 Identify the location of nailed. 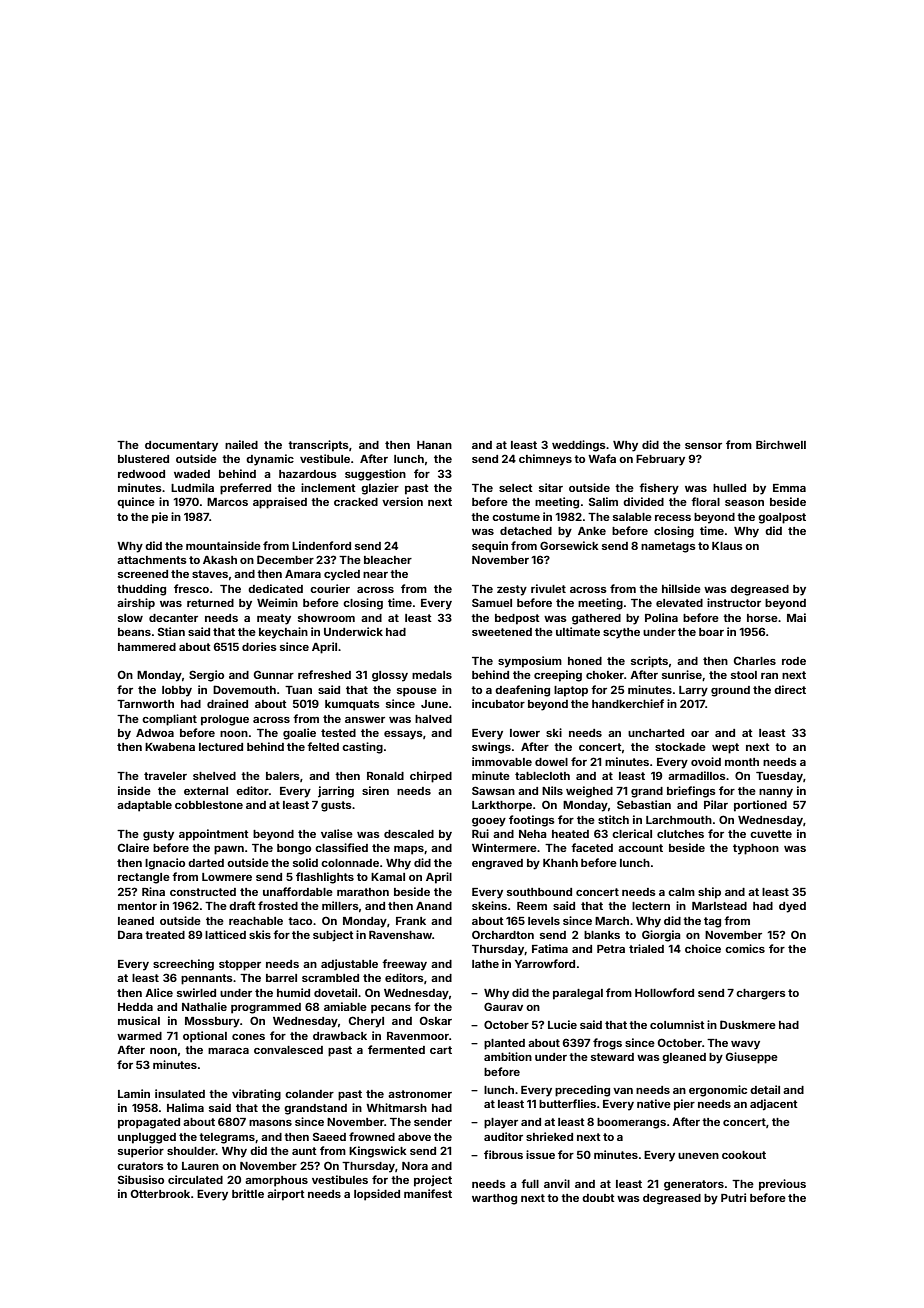
(241, 444).
